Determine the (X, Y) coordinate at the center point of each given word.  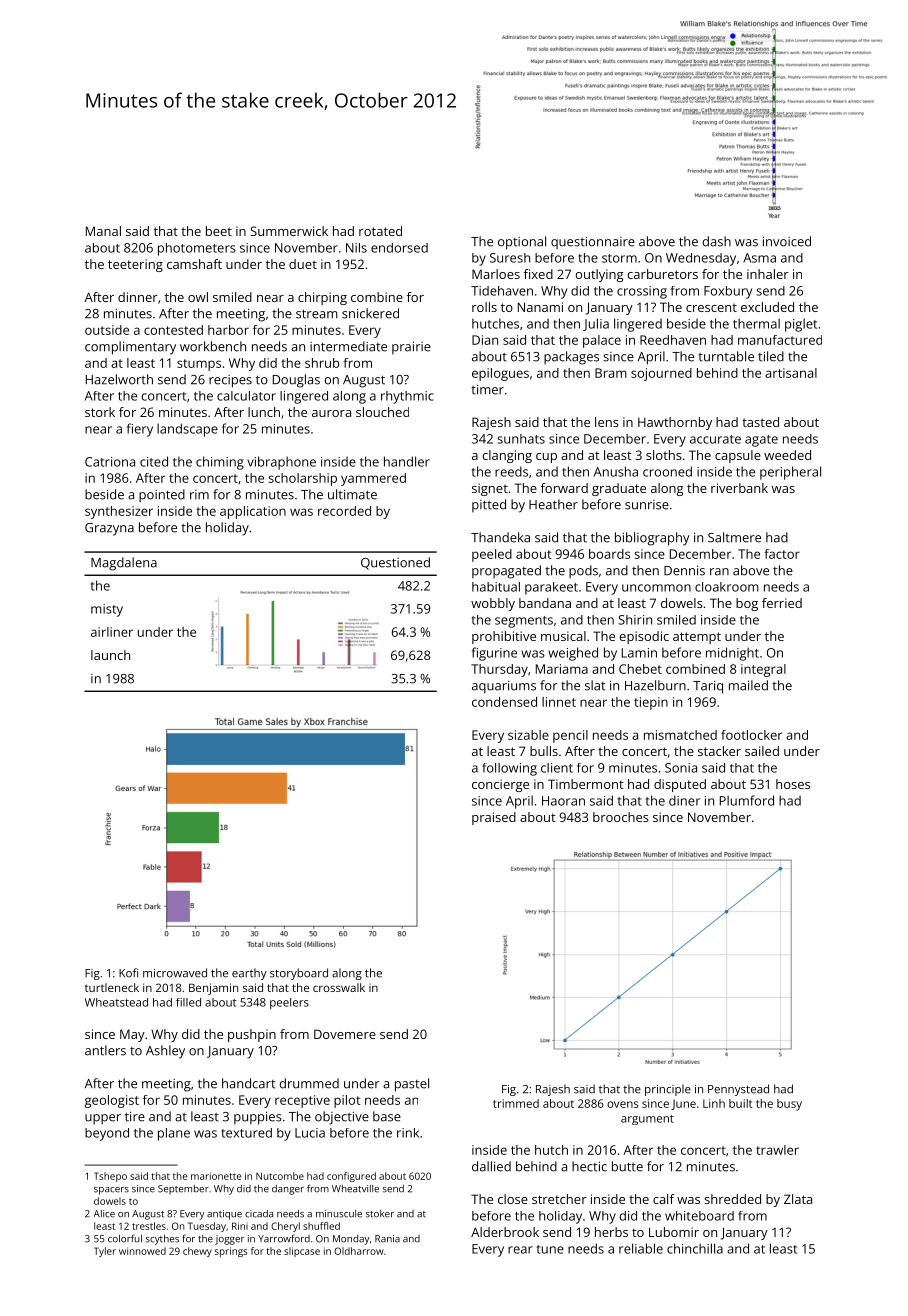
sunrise (647, 505)
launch (110, 655)
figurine (494, 654)
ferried (782, 603)
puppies (258, 1118)
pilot (347, 1101)
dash (717, 241)
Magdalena (124, 564)
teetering (135, 265)
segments (524, 622)
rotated (380, 231)
